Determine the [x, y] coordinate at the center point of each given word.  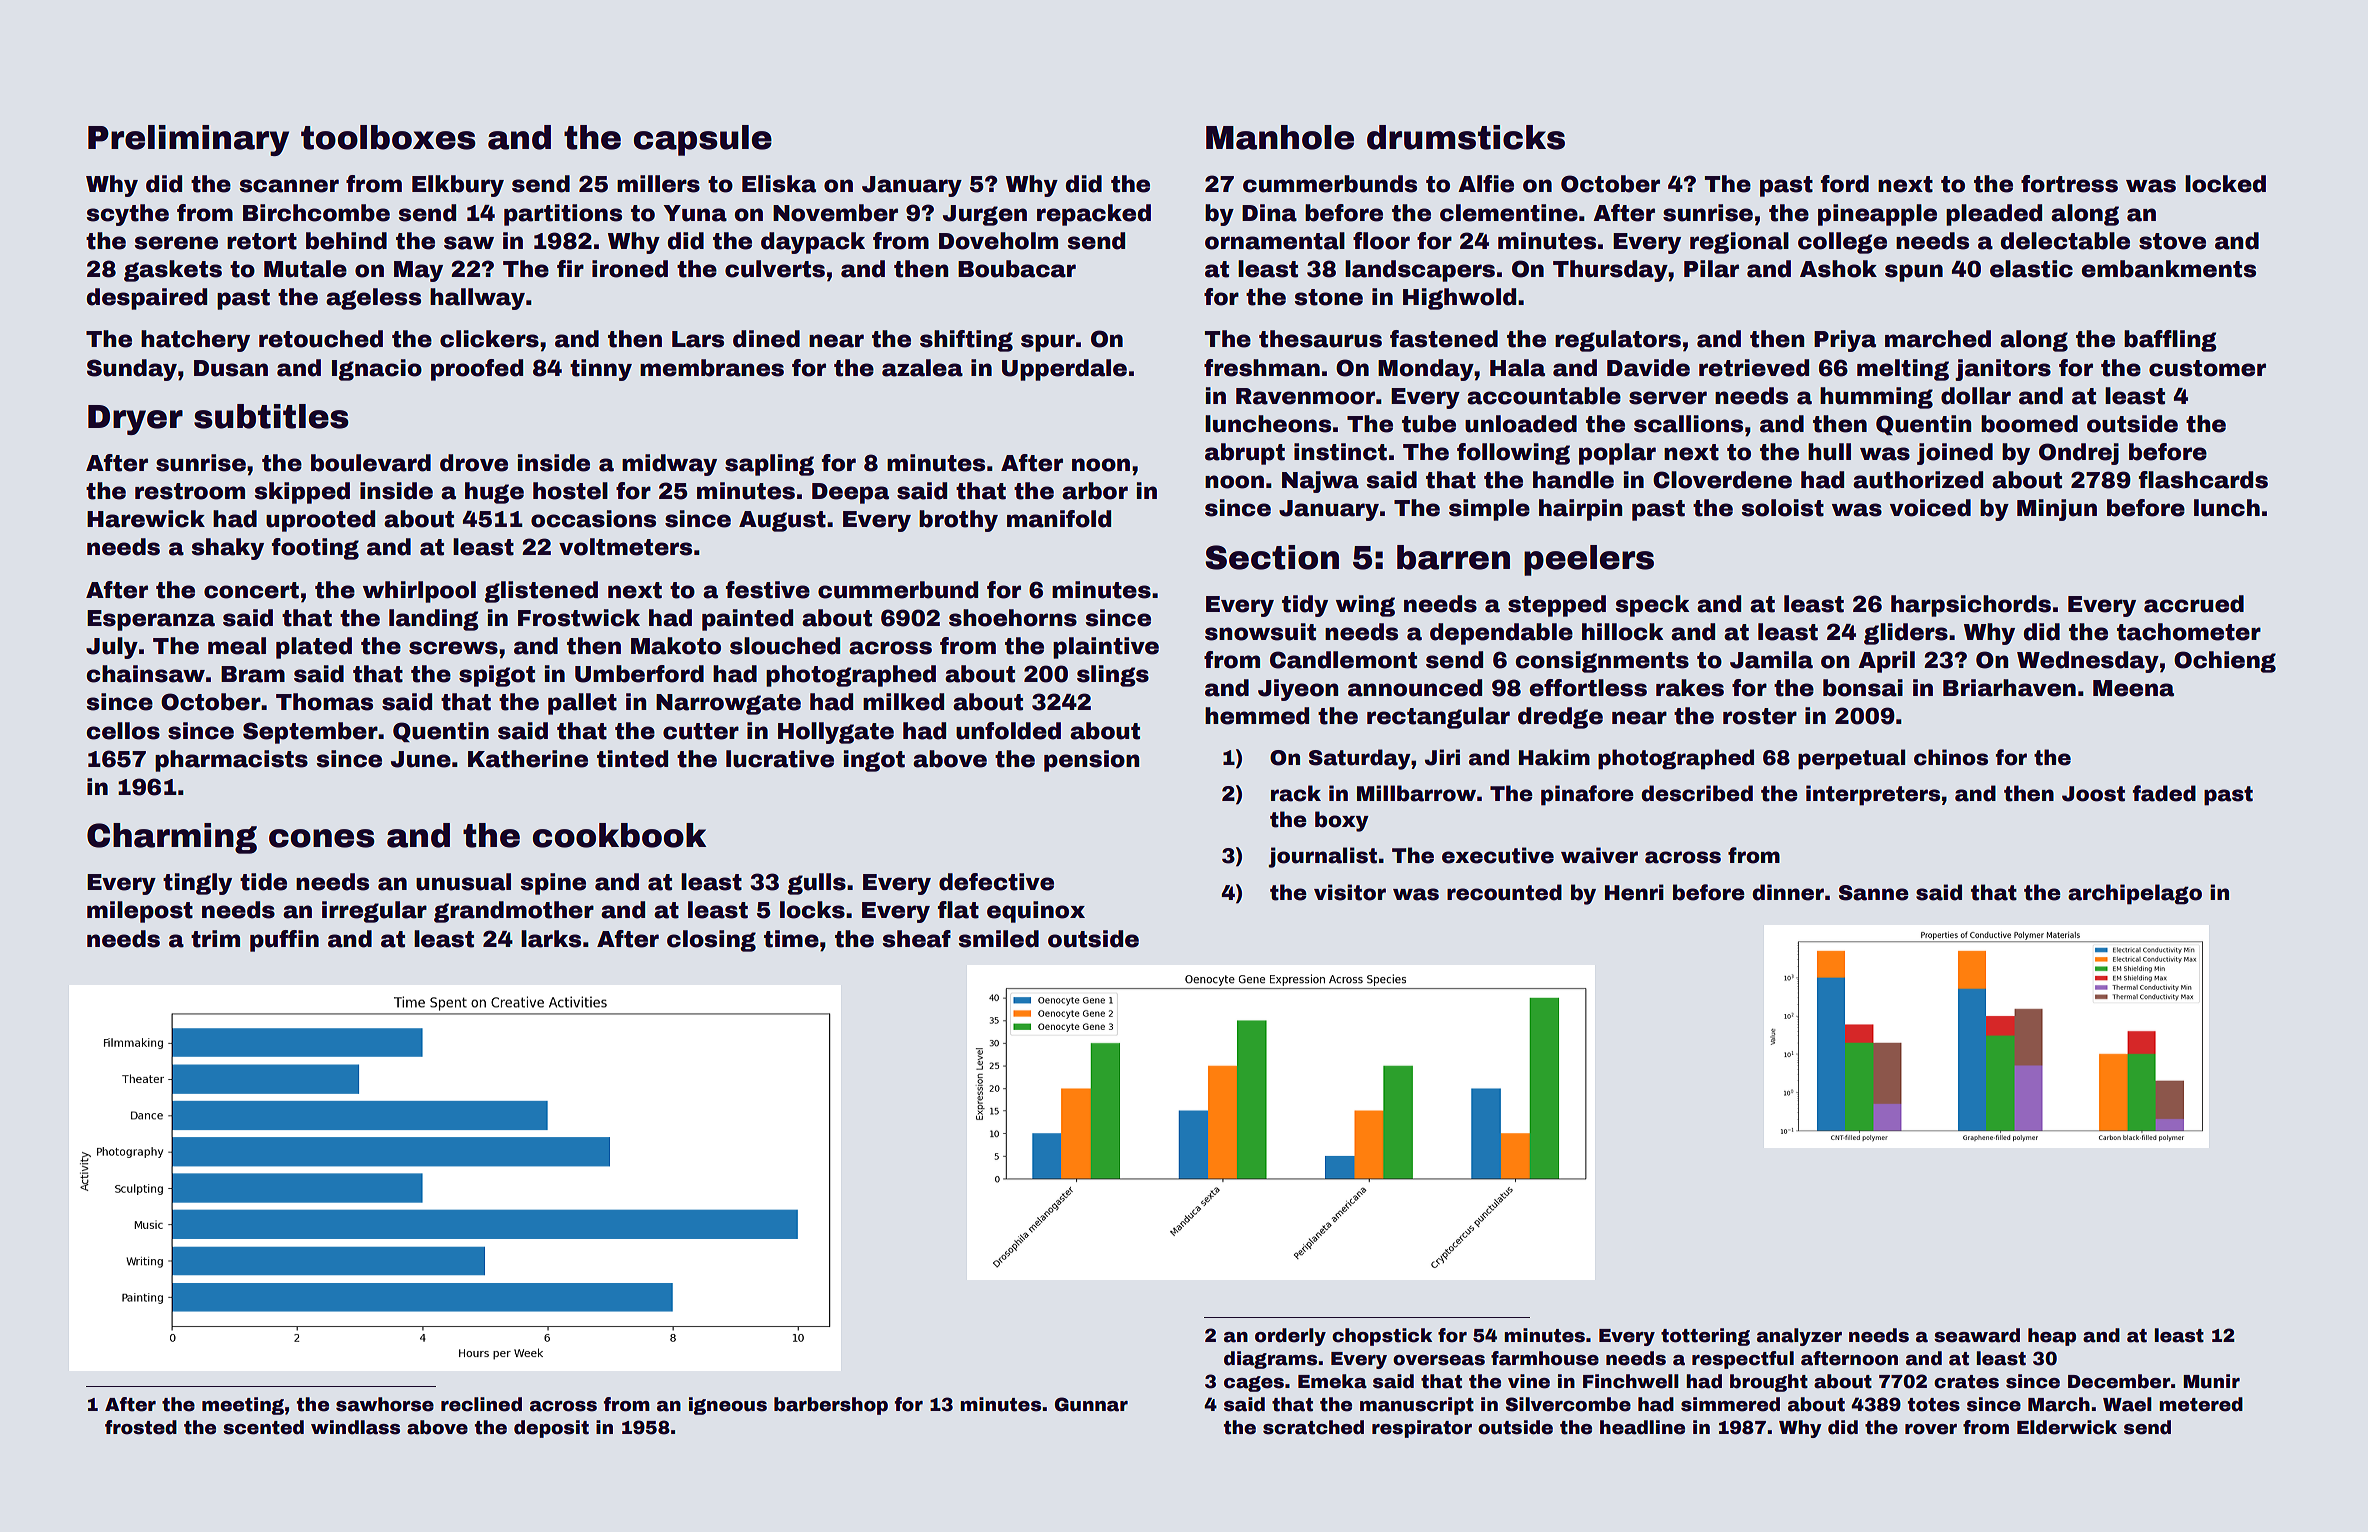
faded [2164, 793]
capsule [703, 140]
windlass [355, 1427]
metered [2201, 1404]
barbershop [831, 1406]
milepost [140, 912]
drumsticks [1466, 137]
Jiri [1442, 757]
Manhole [1280, 137]
